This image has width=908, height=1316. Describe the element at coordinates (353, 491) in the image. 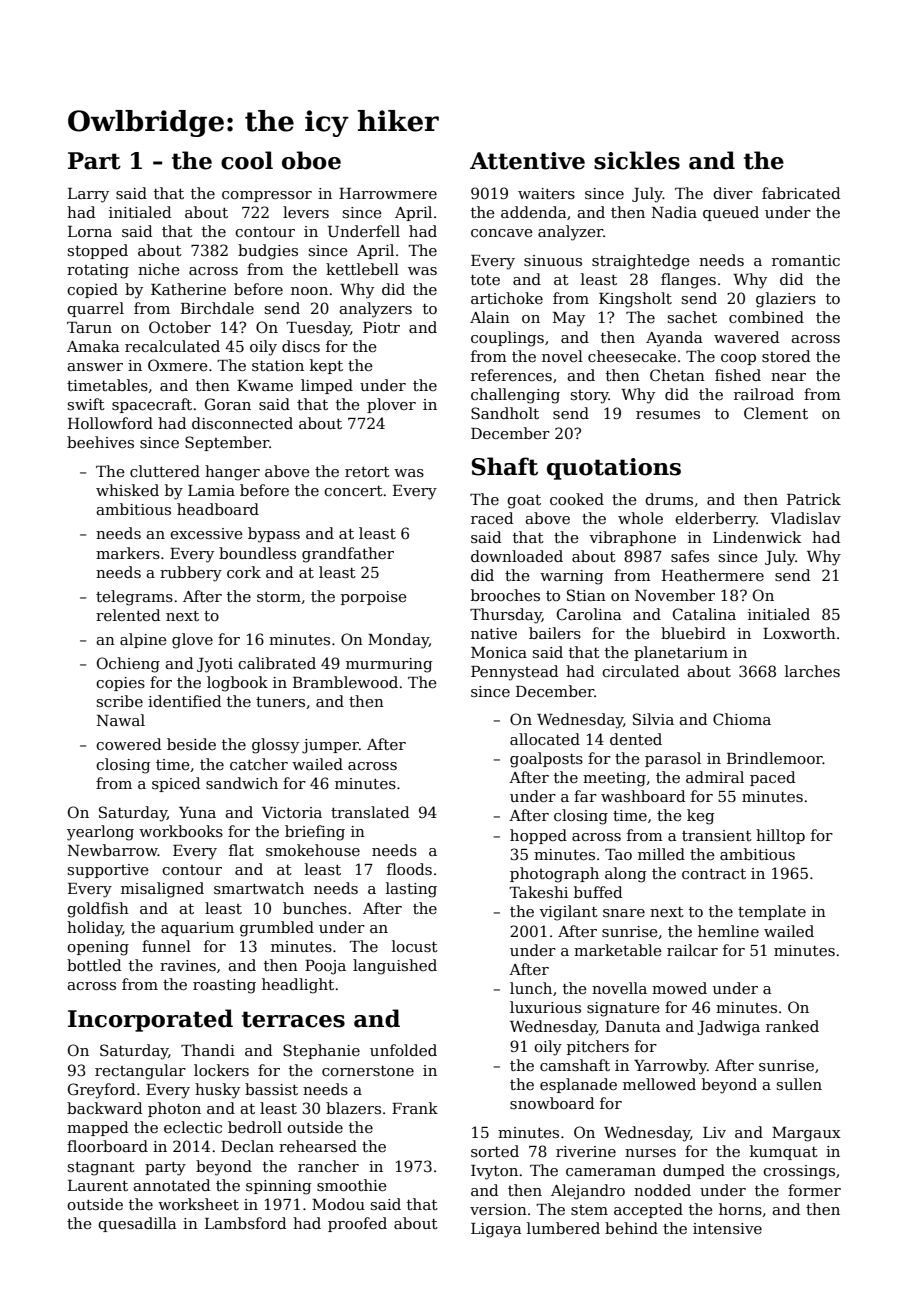

I see `concert` at that location.
